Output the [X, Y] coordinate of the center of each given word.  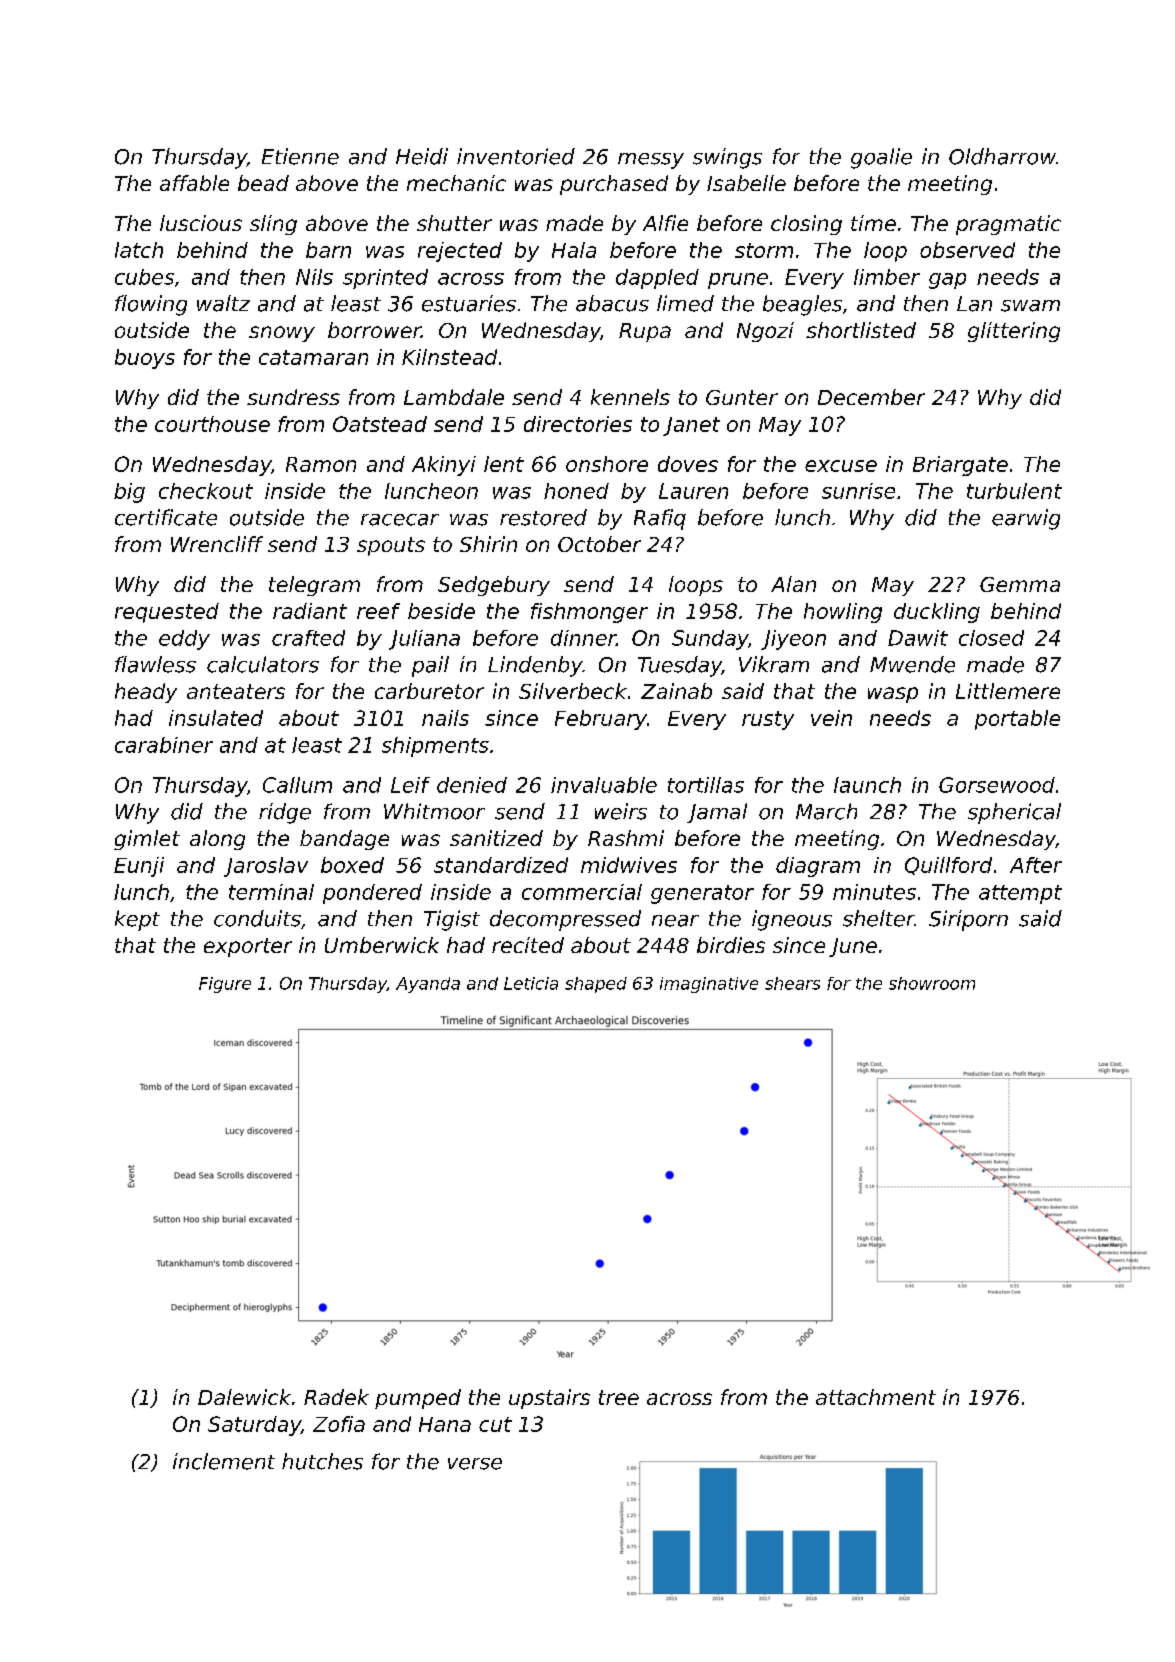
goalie [881, 158]
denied [472, 785]
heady [146, 693]
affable [194, 183]
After [1036, 865]
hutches [322, 1461]
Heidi [422, 156]
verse [475, 1464]
